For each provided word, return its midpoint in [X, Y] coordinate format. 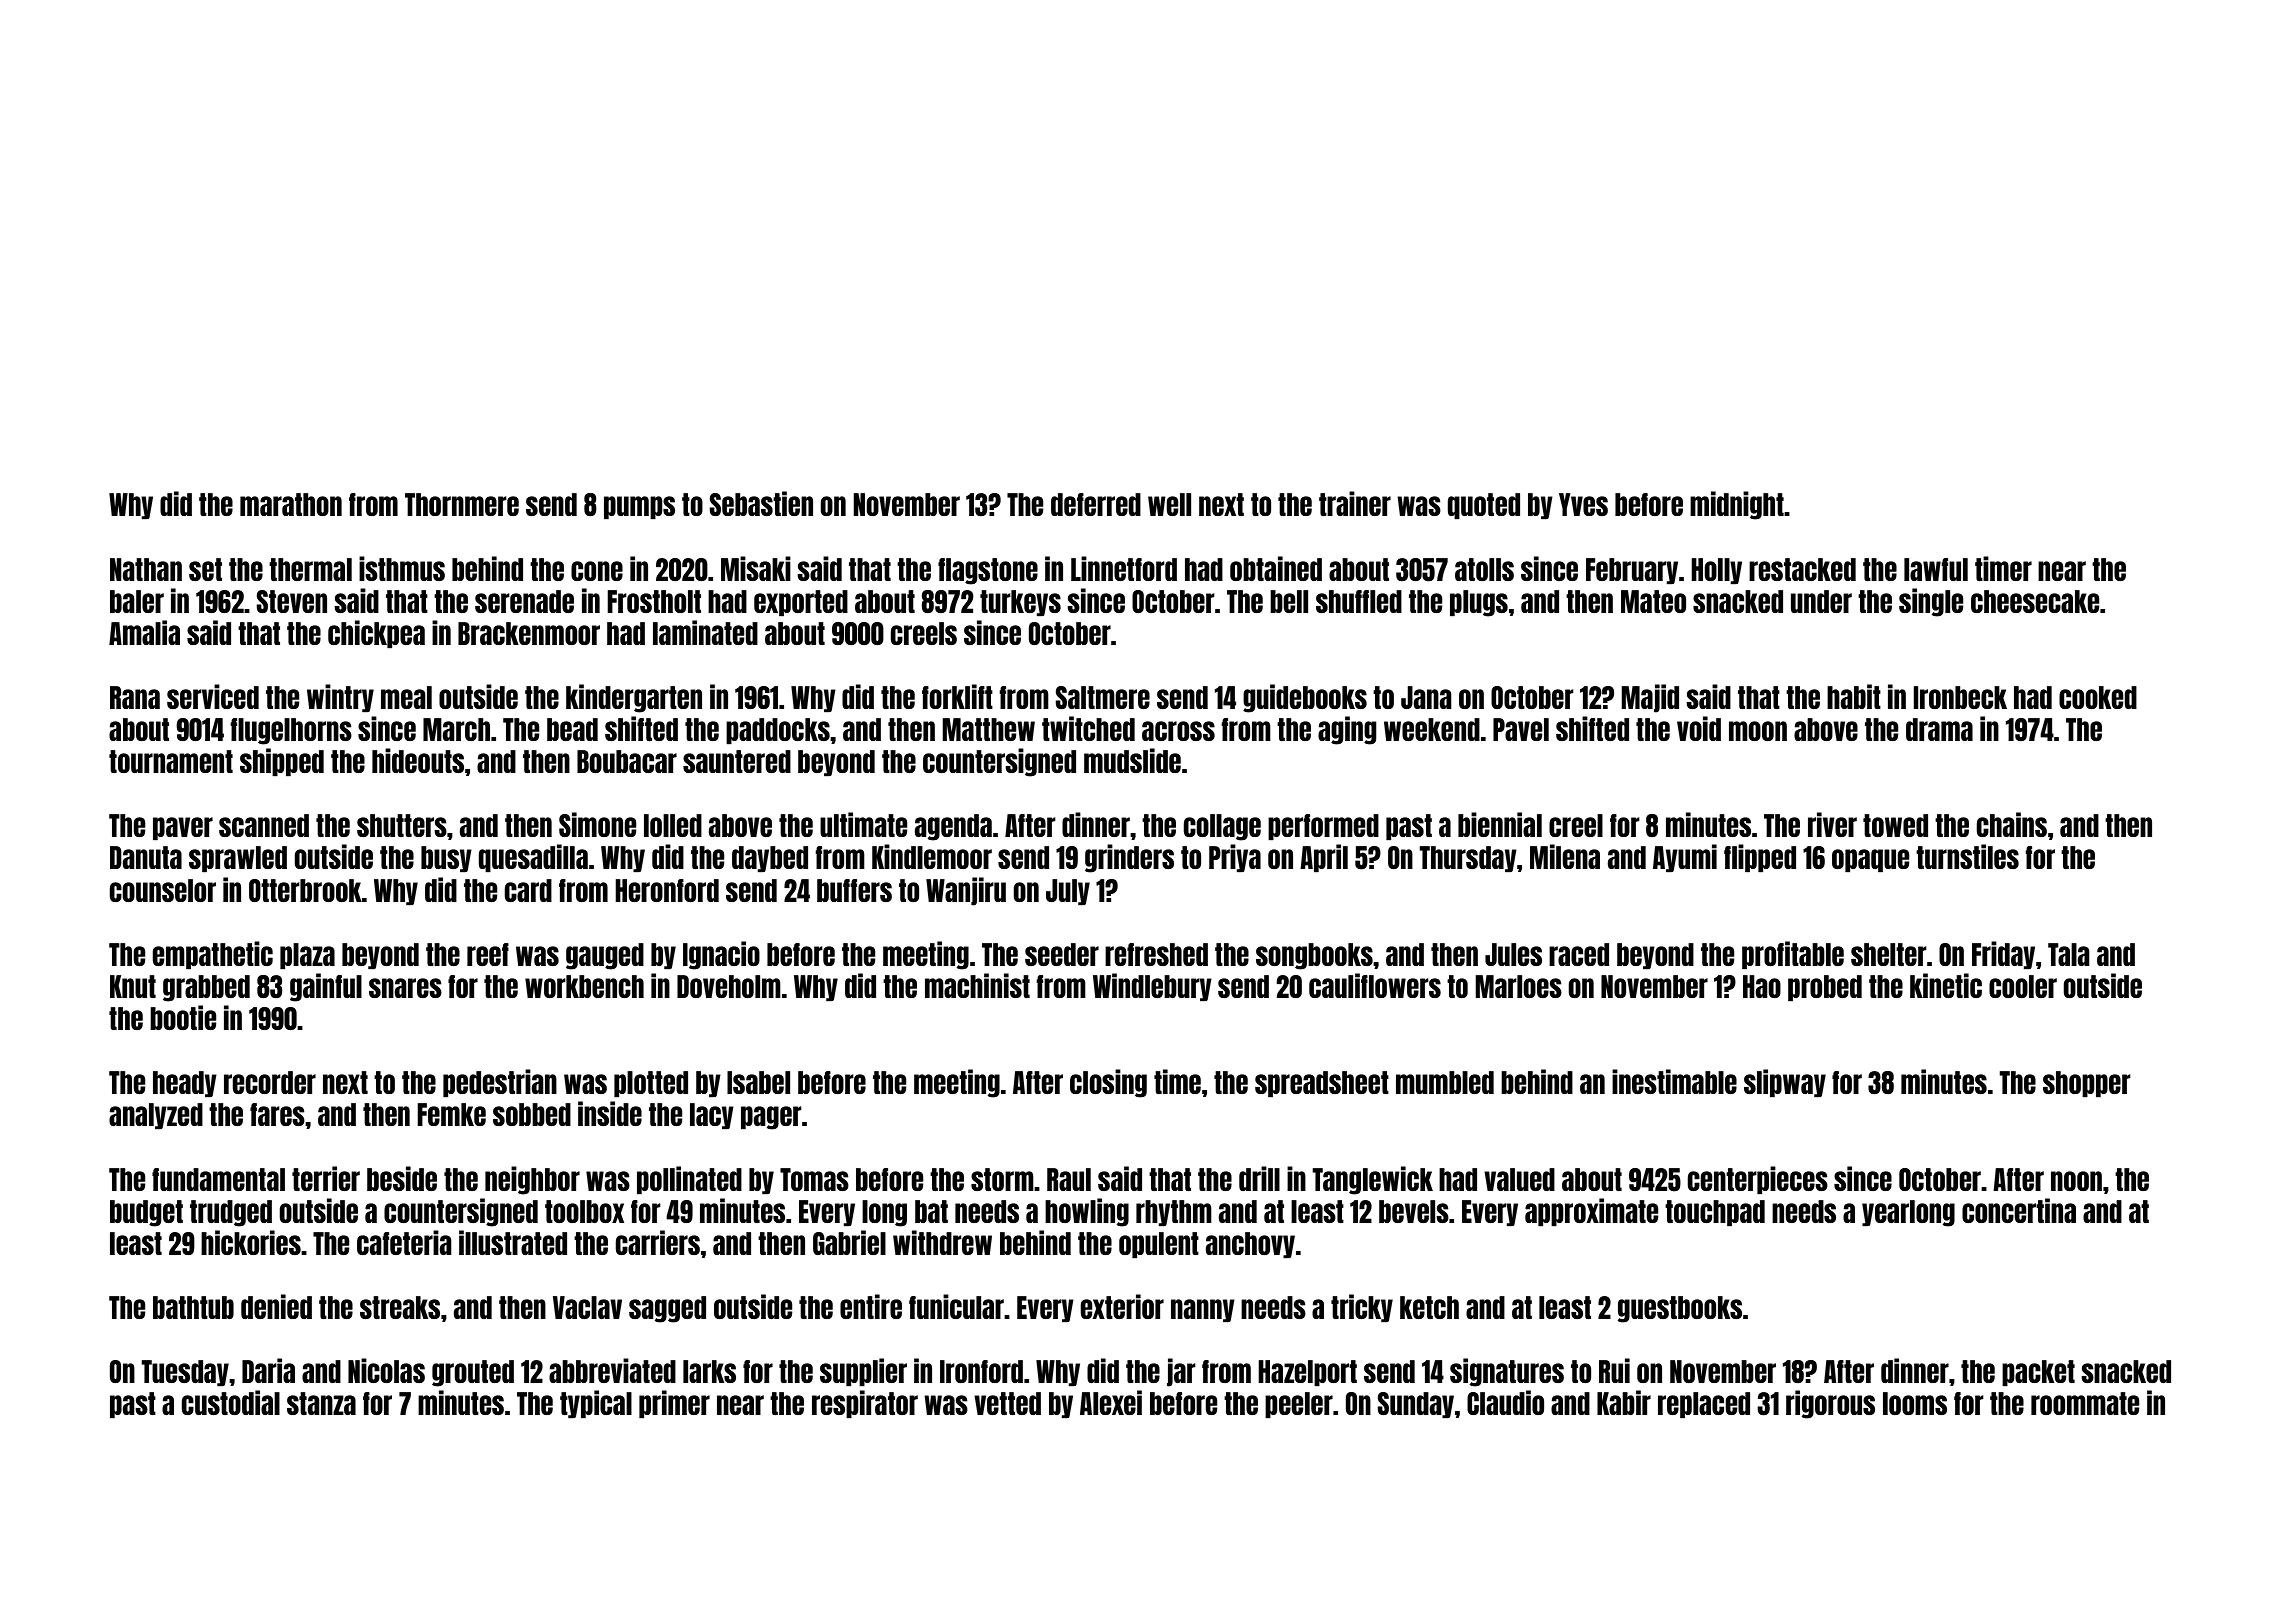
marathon [291, 504]
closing [1108, 1083]
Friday [2003, 955]
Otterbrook [305, 890]
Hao [1762, 986]
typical [596, 1404]
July [1068, 892]
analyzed [156, 1116]
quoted [1484, 506]
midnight [1737, 505]
